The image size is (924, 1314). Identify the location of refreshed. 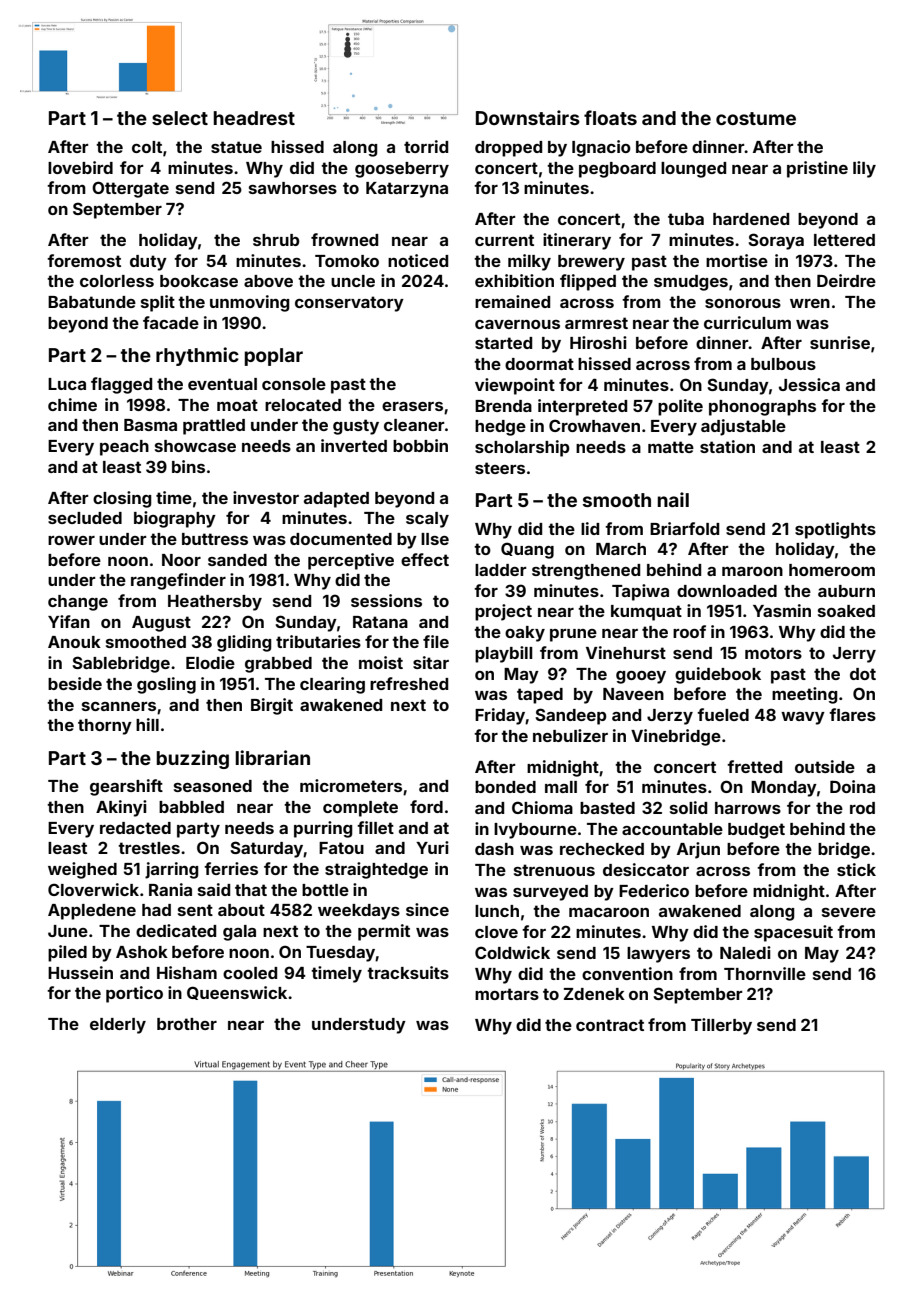
(409, 683).
